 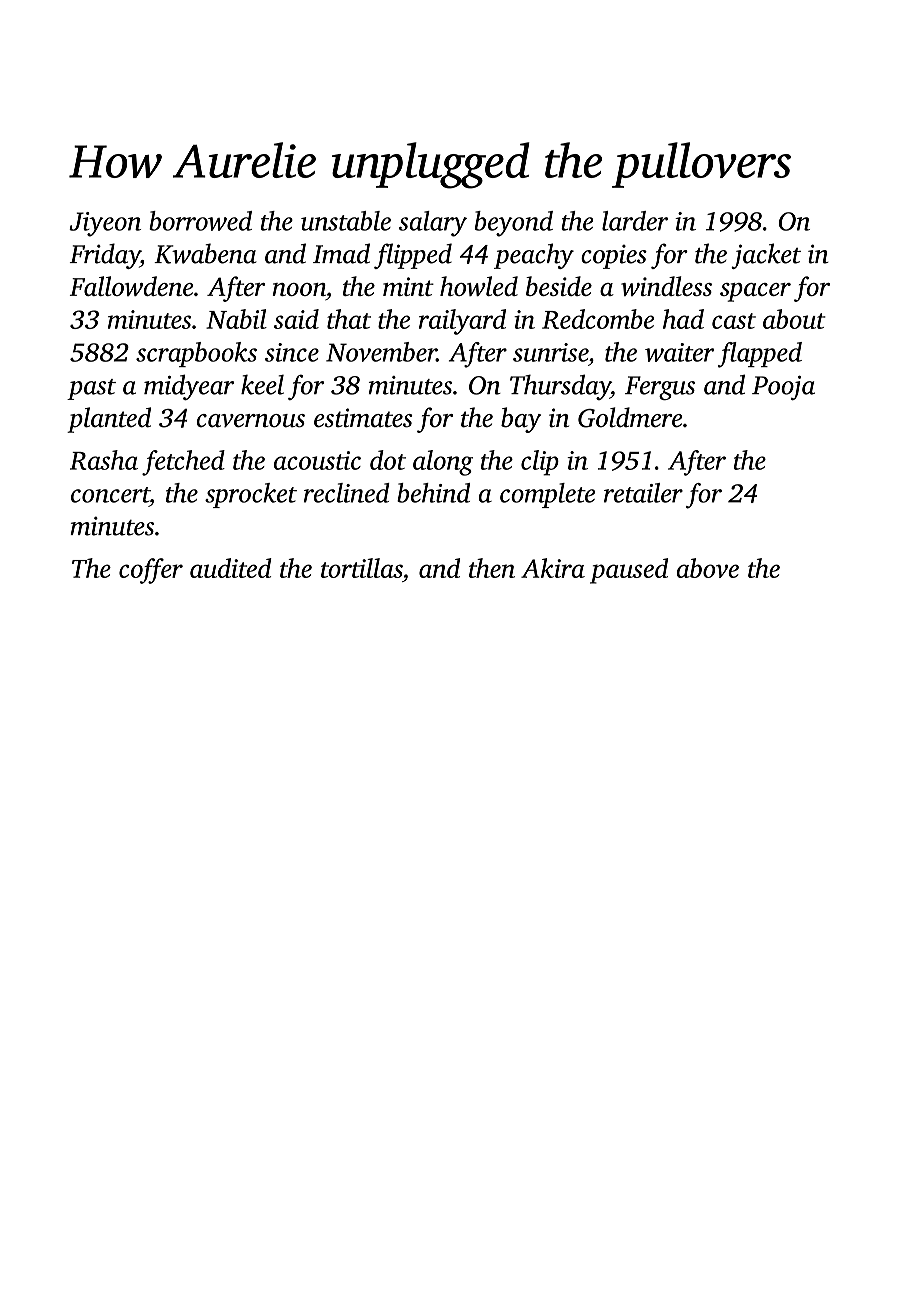 What do you see at coordinates (783, 388) in the screenshot?
I see `Pooja` at bounding box center [783, 388].
